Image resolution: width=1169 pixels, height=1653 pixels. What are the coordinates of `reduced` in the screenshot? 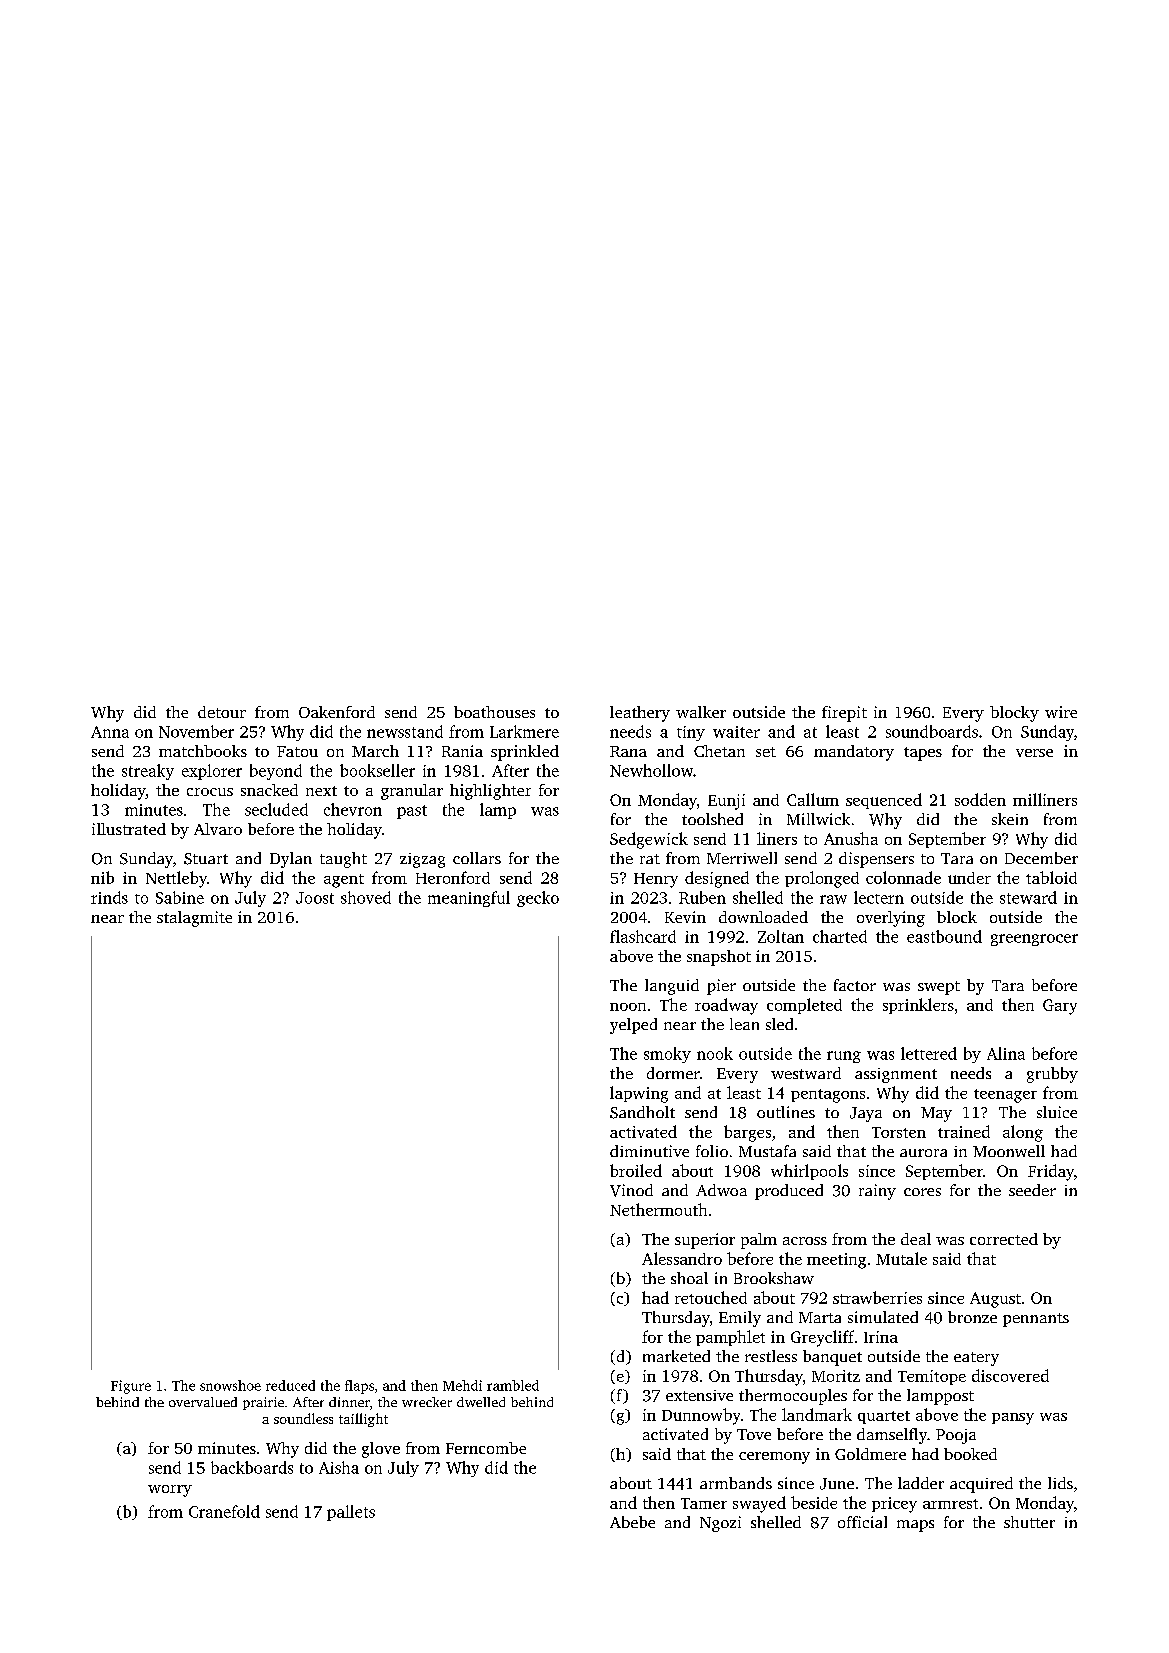 It's located at (290, 1385).
